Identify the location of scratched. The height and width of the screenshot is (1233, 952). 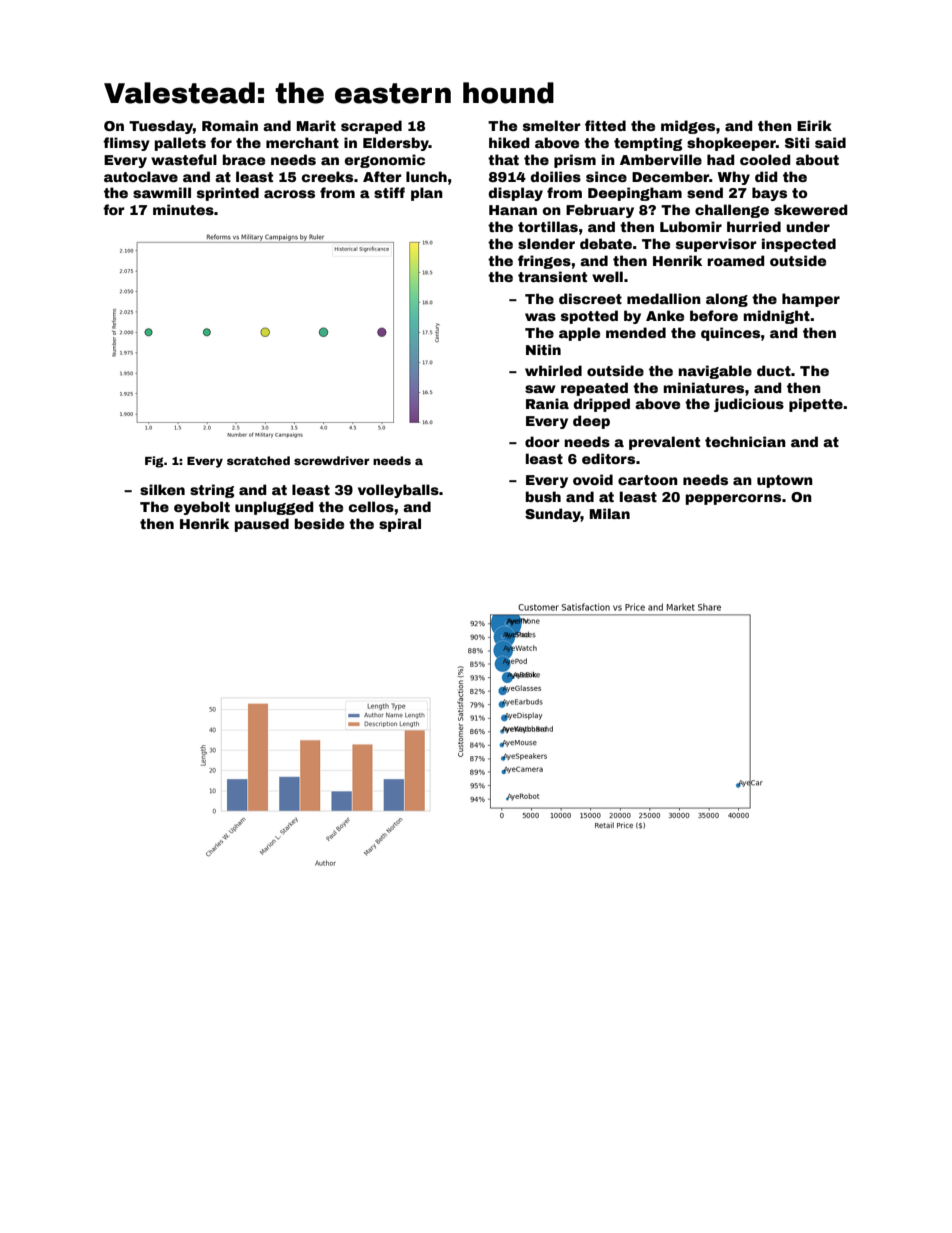
(258, 460).
